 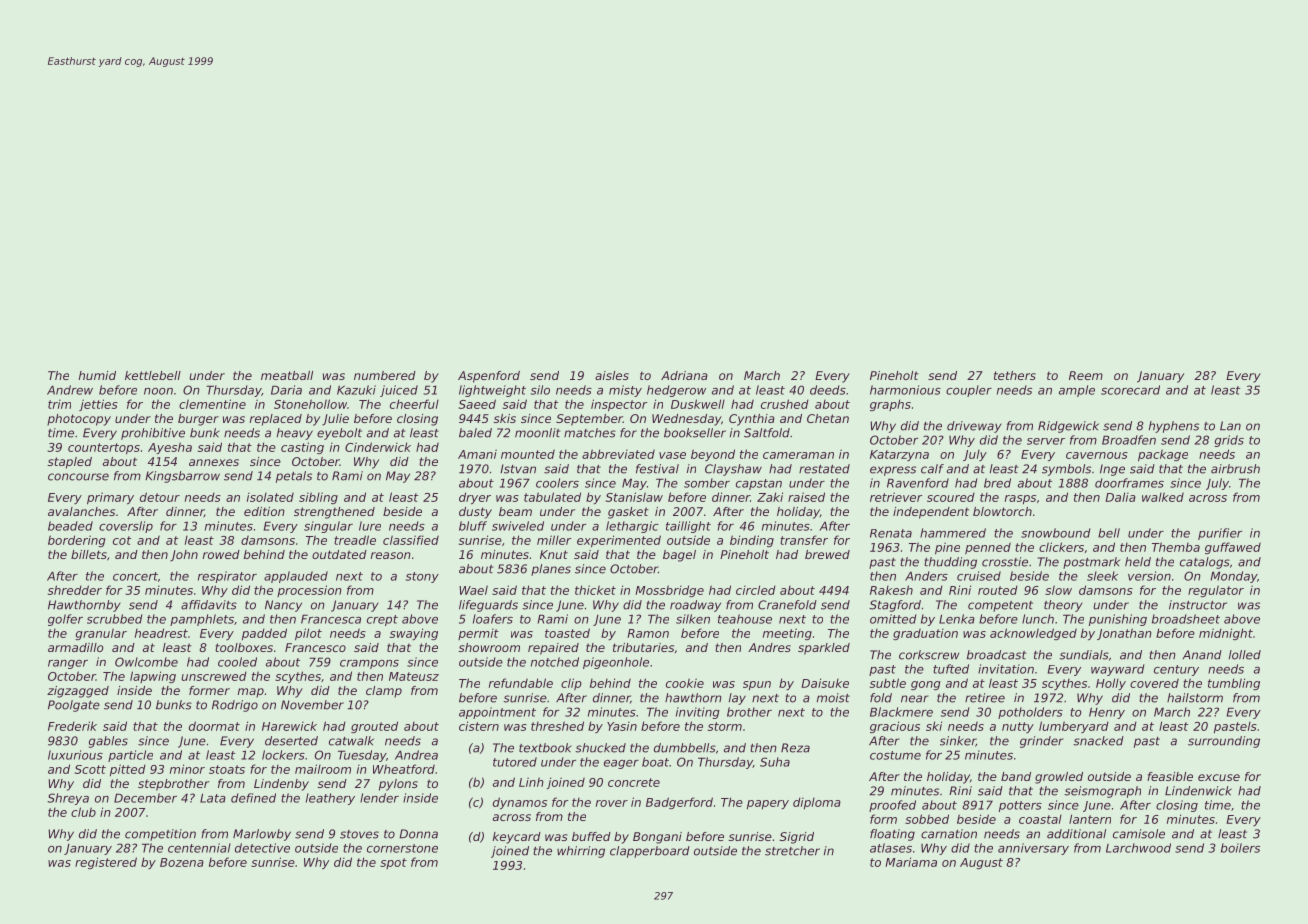 What do you see at coordinates (106, 863) in the page?
I see `registered` at bounding box center [106, 863].
